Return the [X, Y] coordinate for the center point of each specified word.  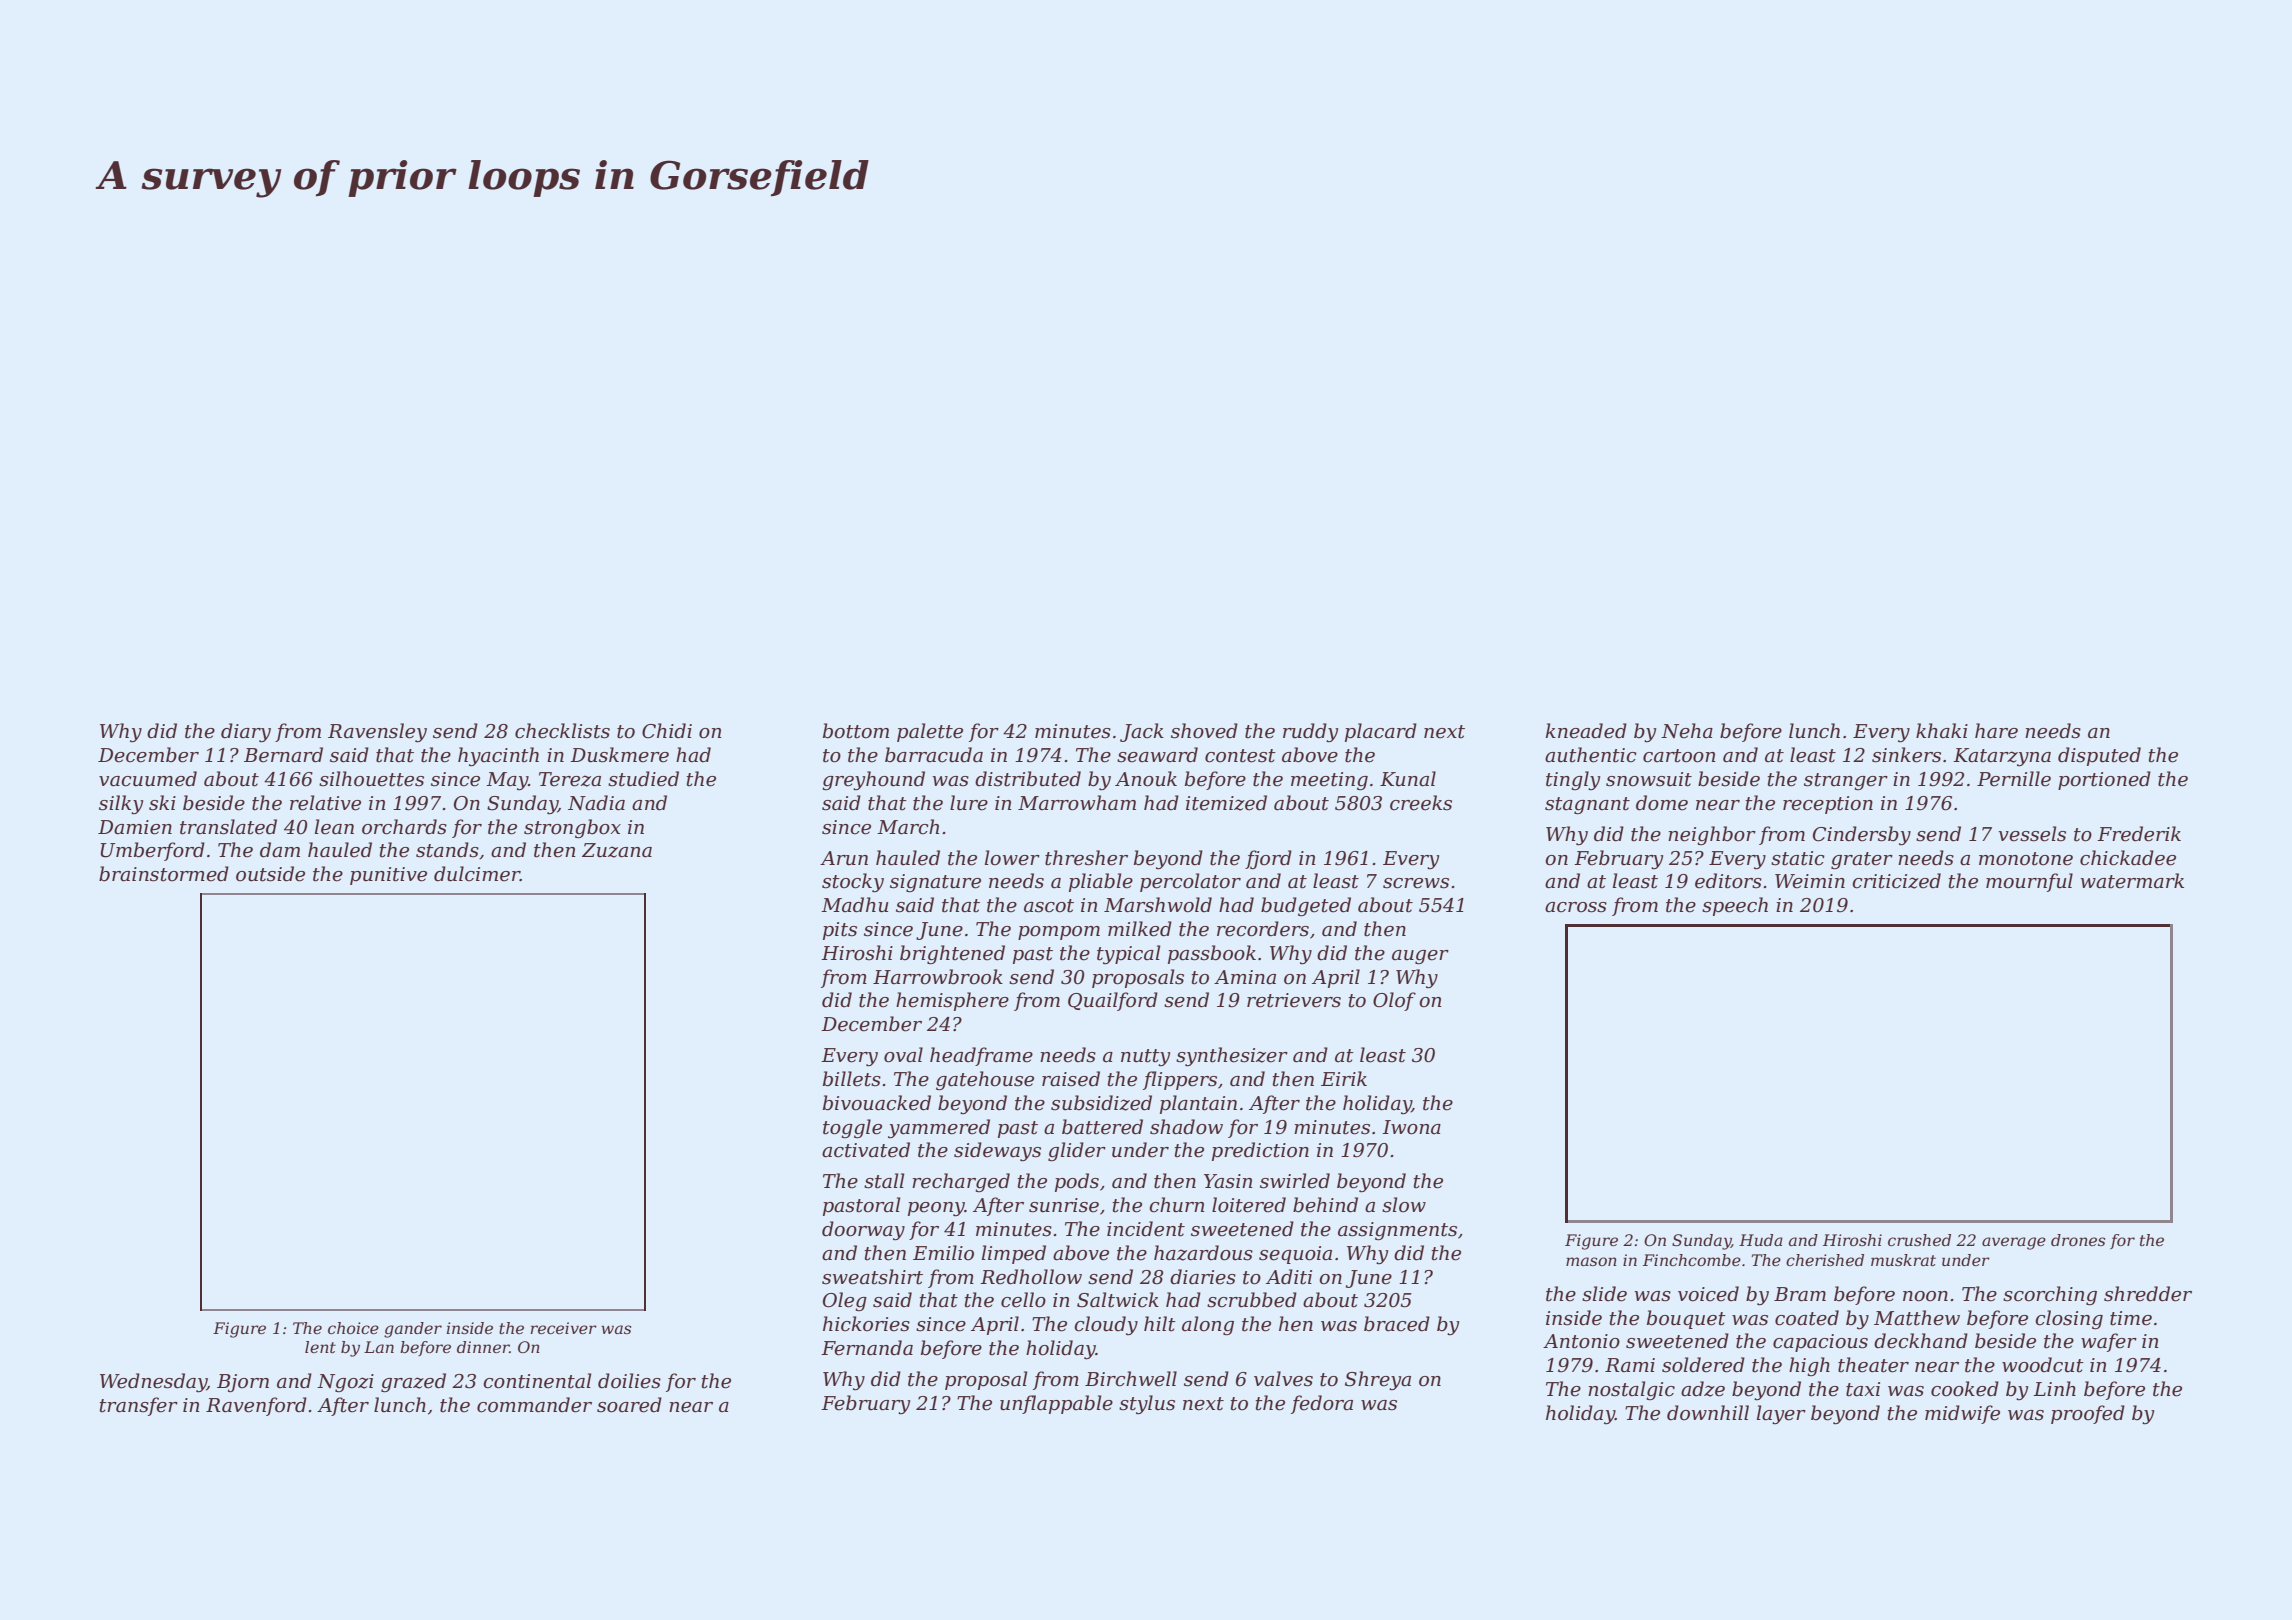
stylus [1147, 1404]
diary [246, 733]
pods [1077, 1182]
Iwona [1411, 1127]
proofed [2088, 1414]
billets [852, 1079]
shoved [1204, 731]
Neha [1687, 731]
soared [629, 1405]
